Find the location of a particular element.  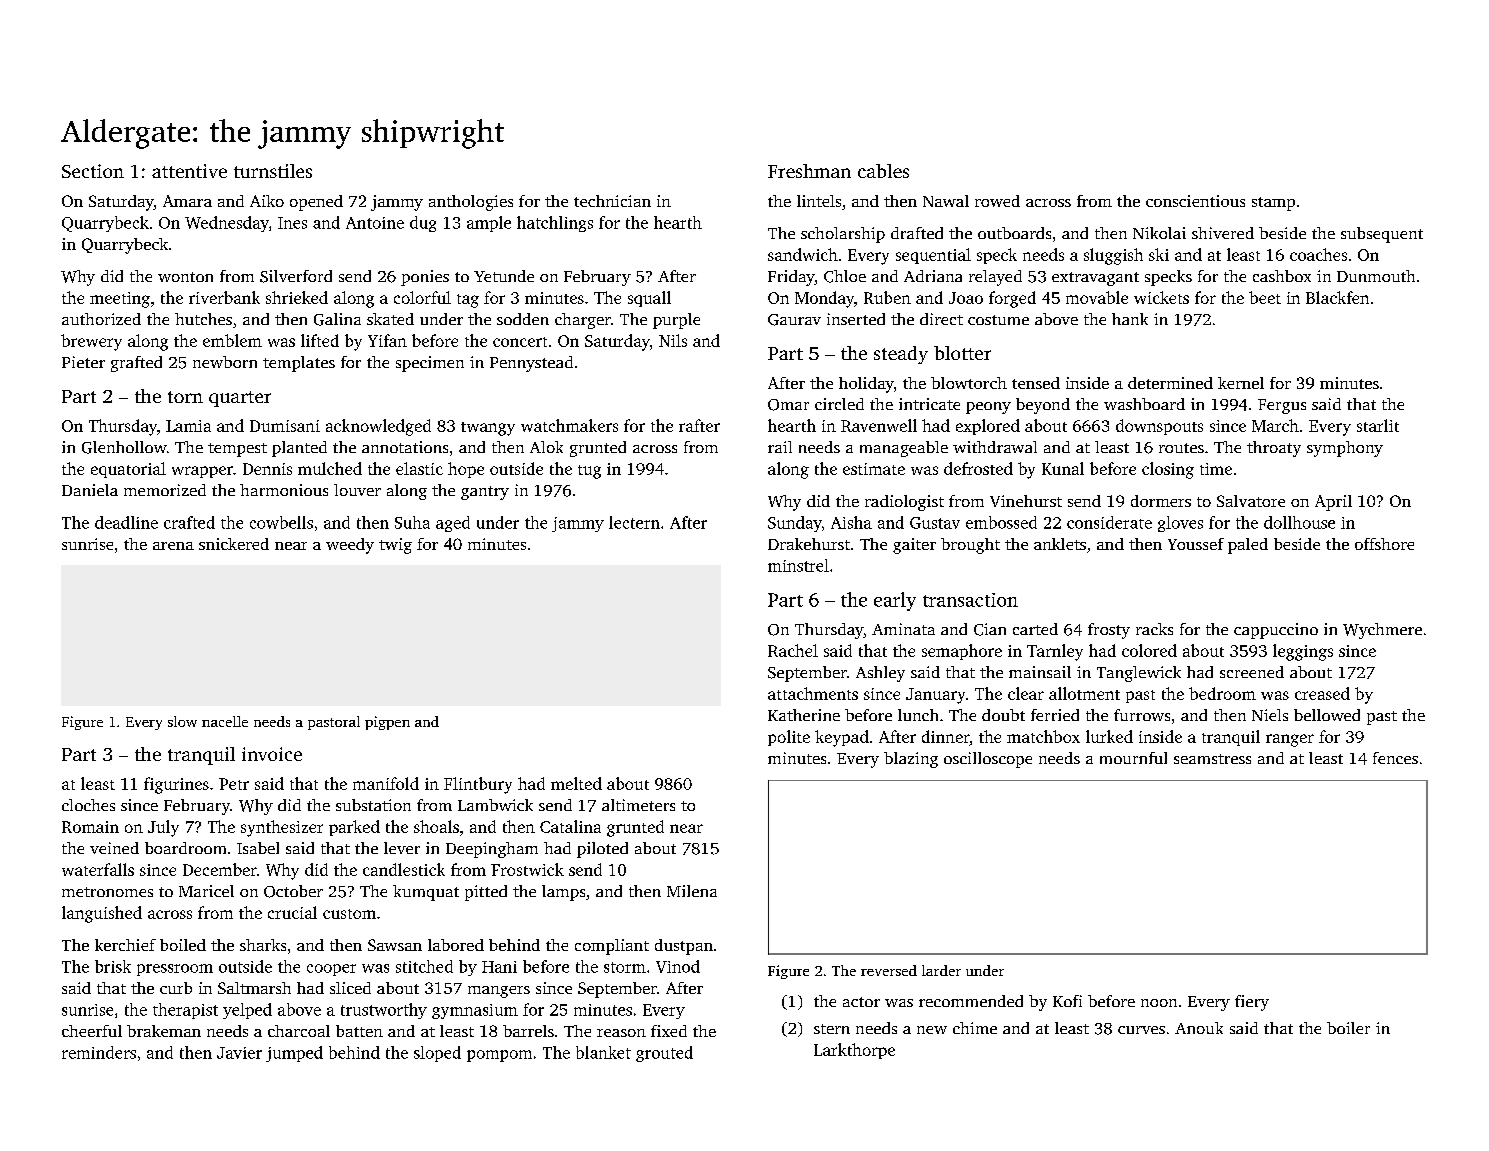

Rachel is located at coordinates (793, 650).
